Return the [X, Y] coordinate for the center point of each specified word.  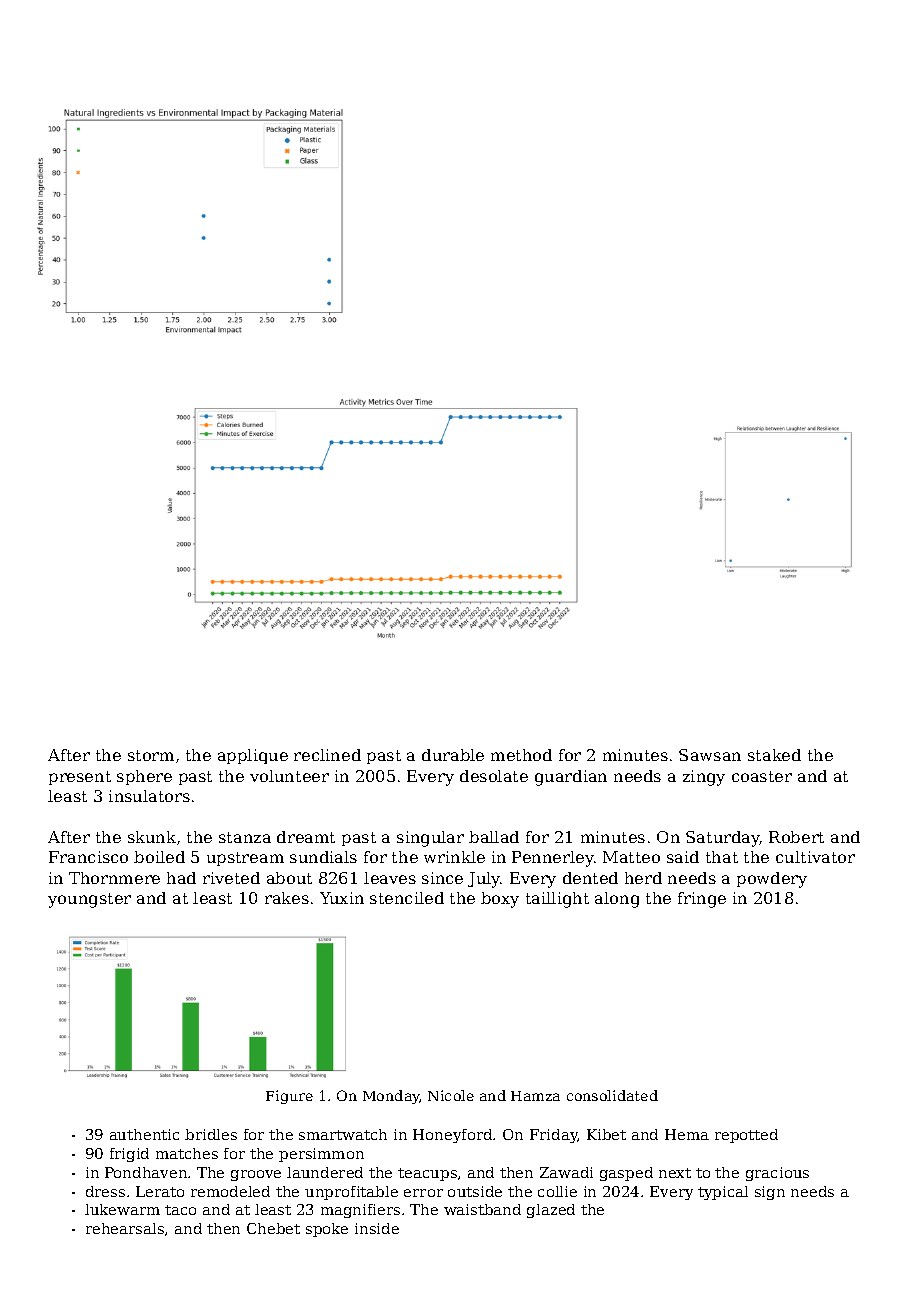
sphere [144, 777]
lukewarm [122, 1209]
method [521, 755]
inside [377, 1228]
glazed [551, 1211]
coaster [762, 776]
